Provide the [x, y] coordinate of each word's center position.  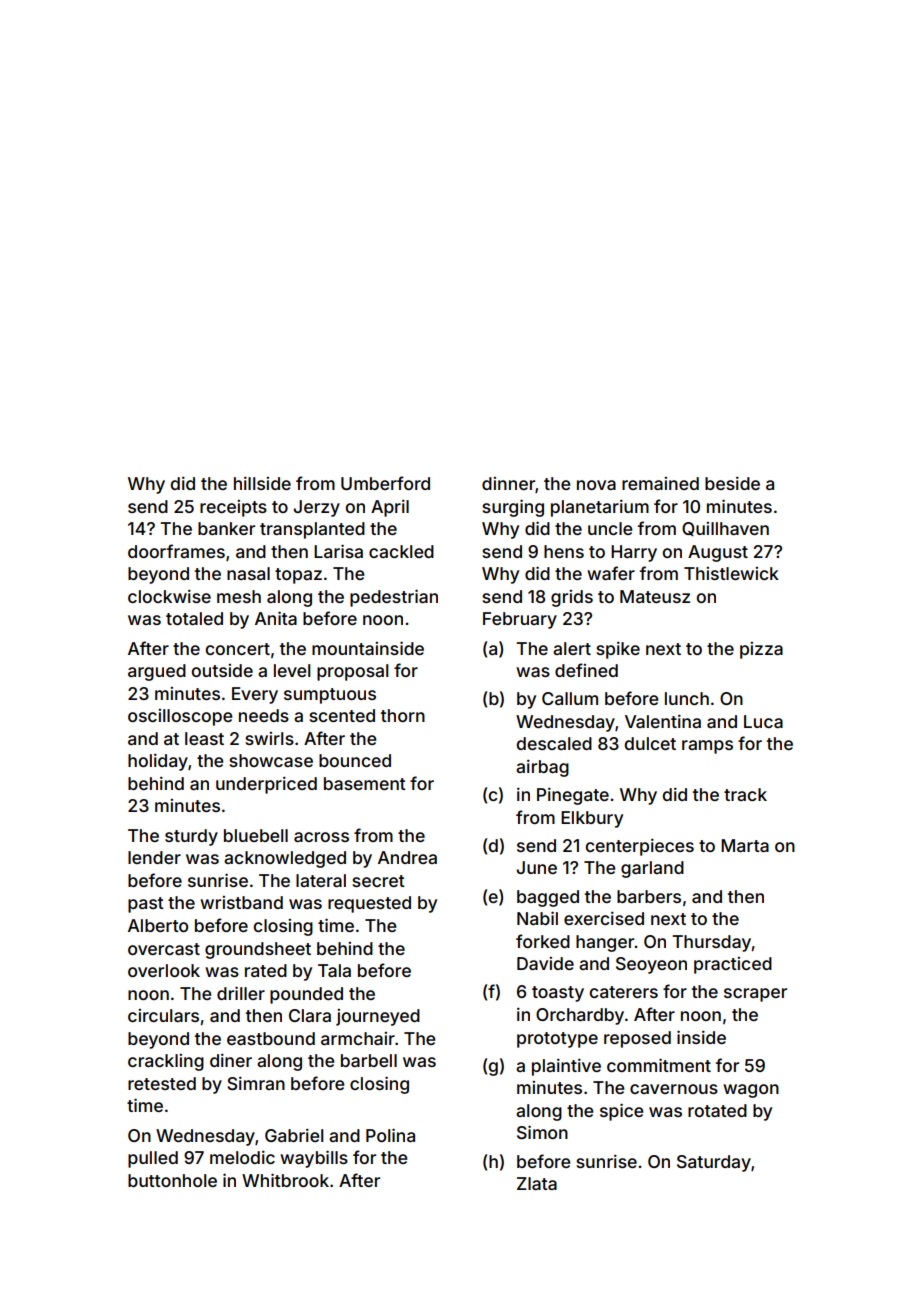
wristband [241, 902]
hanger [605, 943]
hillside [262, 483]
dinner [508, 483]
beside [732, 483]
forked [543, 941]
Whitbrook [285, 1180]
